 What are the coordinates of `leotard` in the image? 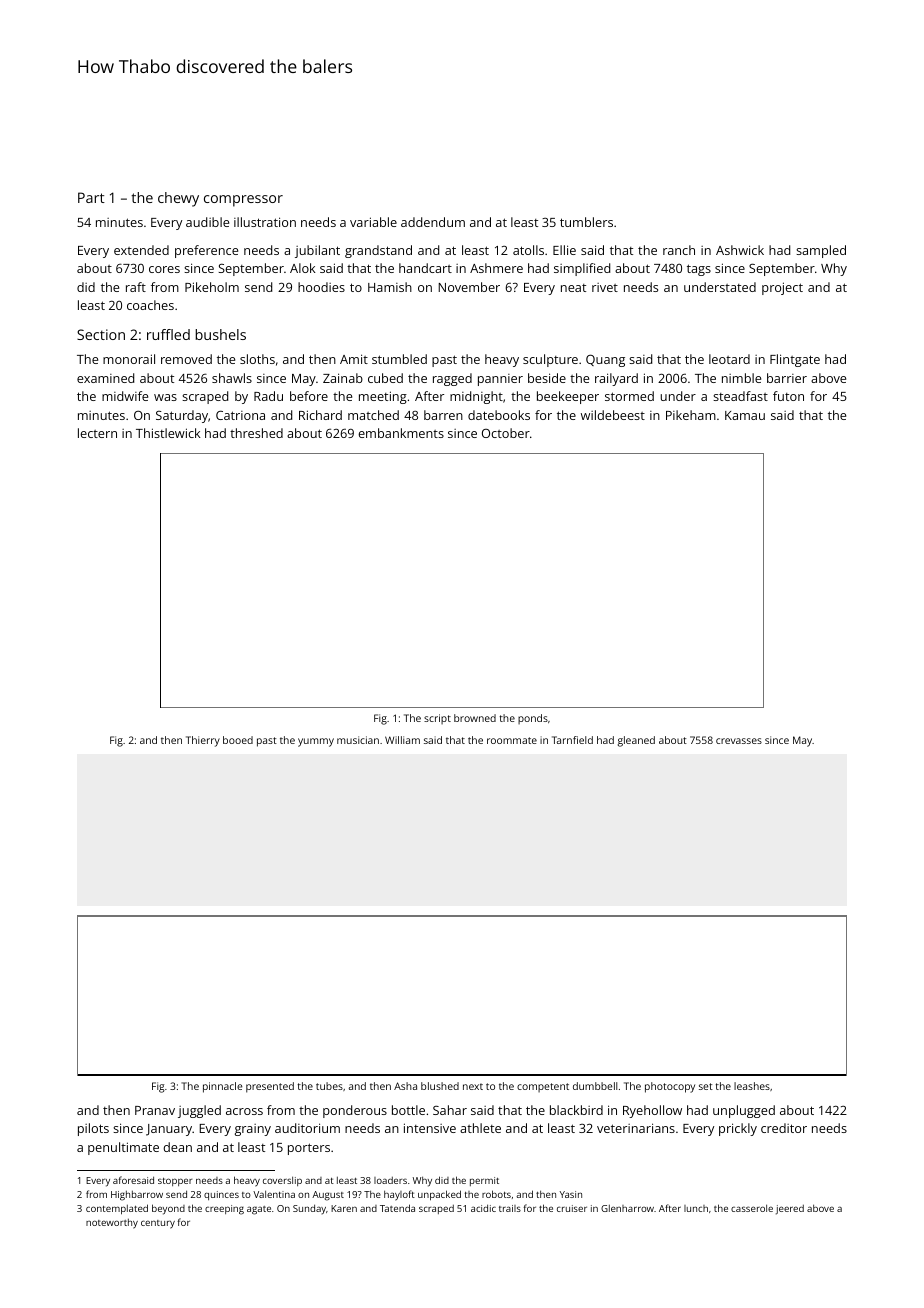 It's located at (729, 359).
